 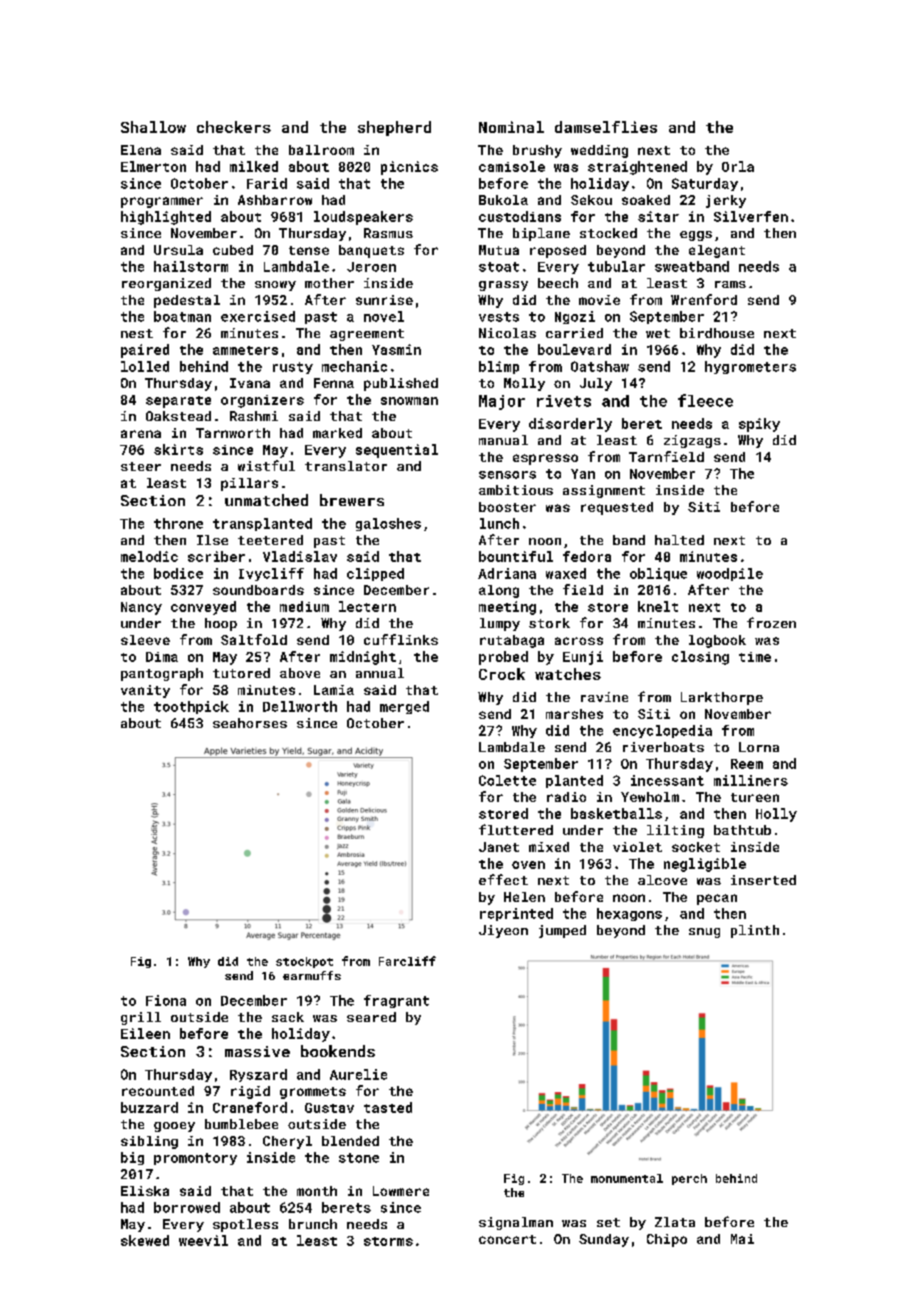 I want to click on tureen, so click(x=755, y=797).
